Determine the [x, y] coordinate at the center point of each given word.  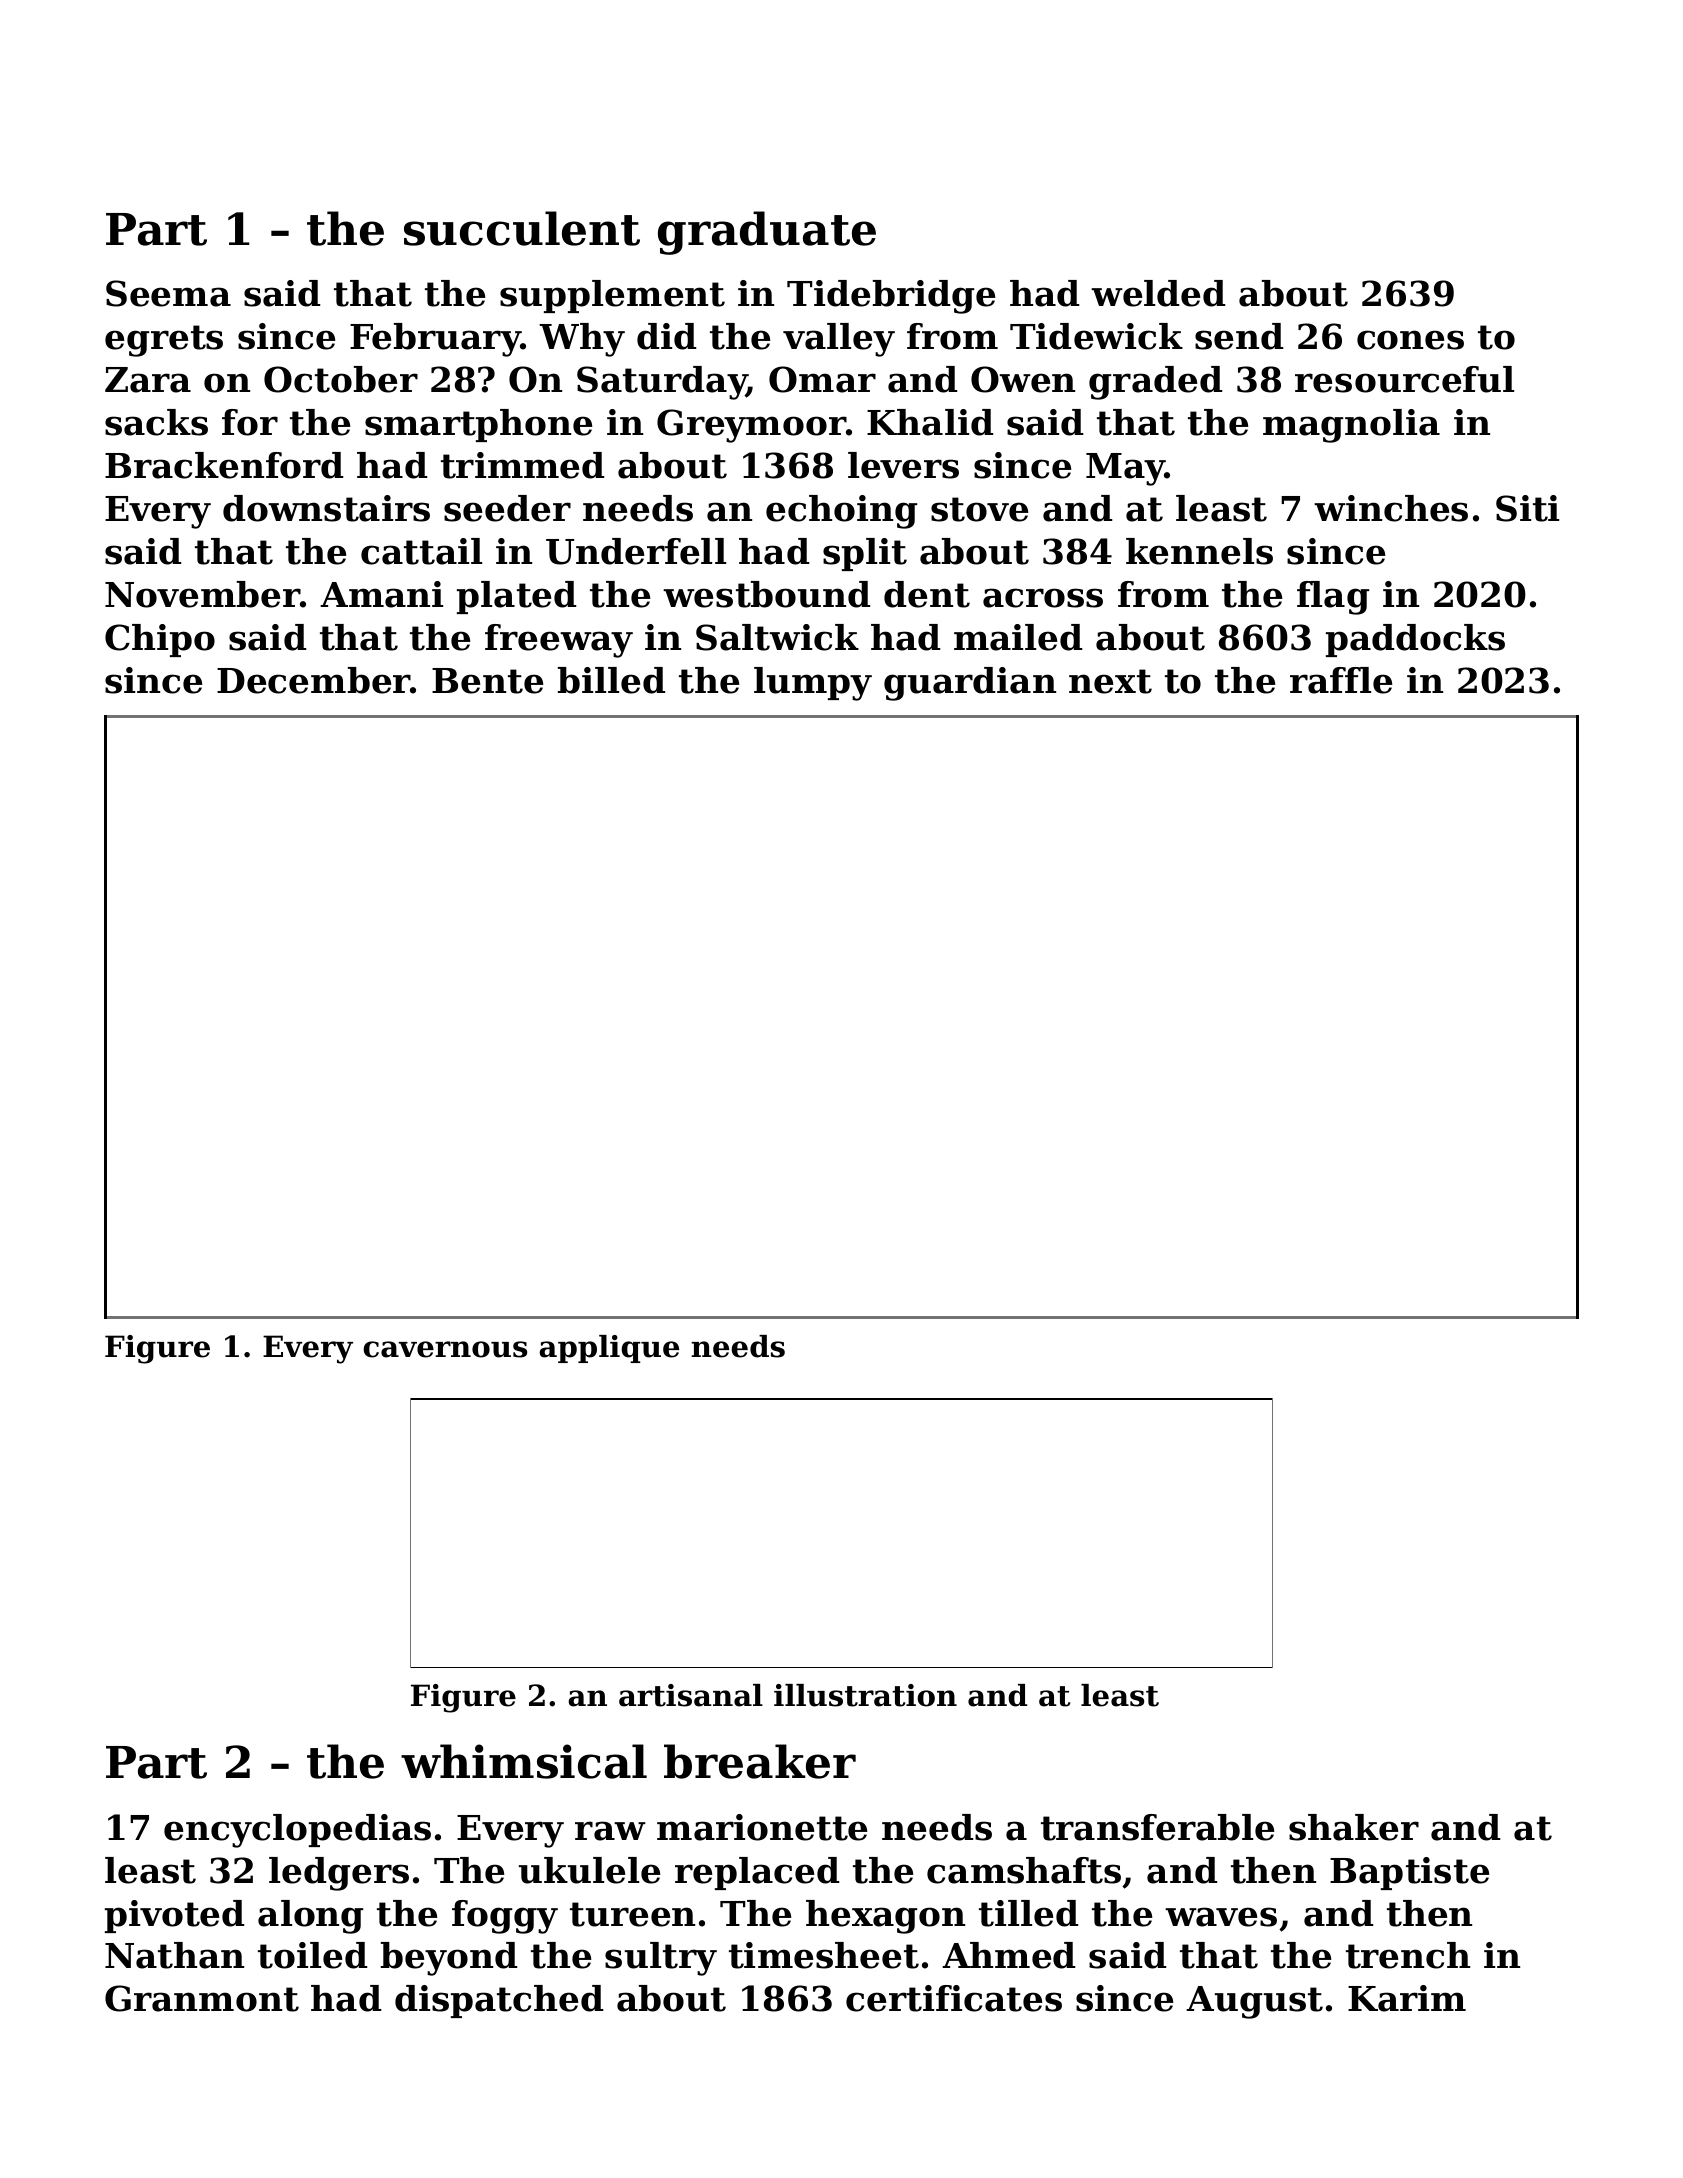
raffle [1341, 680]
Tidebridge [891, 297]
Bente [487, 681]
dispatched [499, 2001]
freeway [559, 641]
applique [609, 1349]
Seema [168, 293]
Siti [1527, 508]
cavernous [445, 1349]
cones [1410, 340]
